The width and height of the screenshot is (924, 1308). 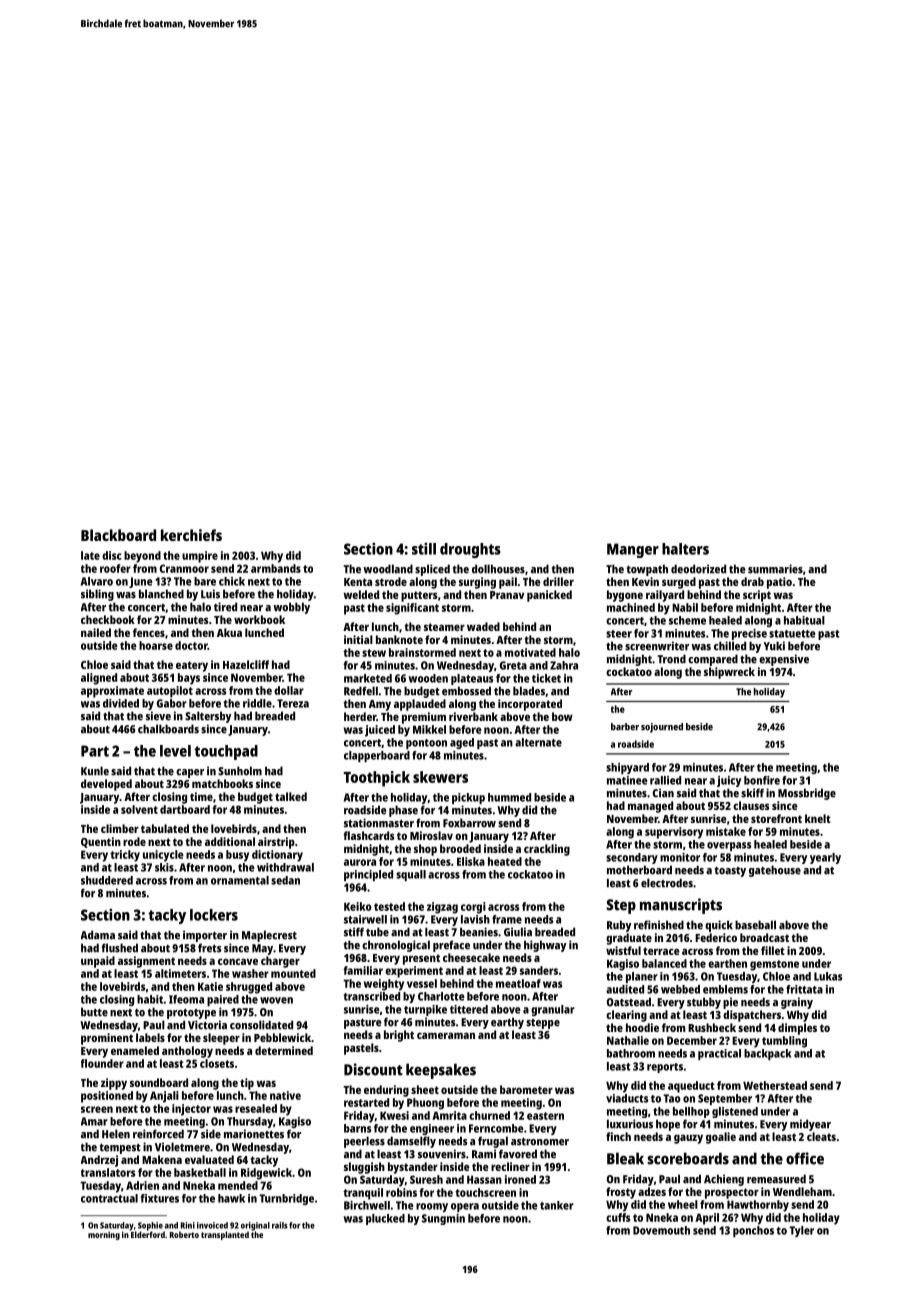 What do you see at coordinates (730, 646) in the screenshot?
I see `chilled` at bounding box center [730, 646].
